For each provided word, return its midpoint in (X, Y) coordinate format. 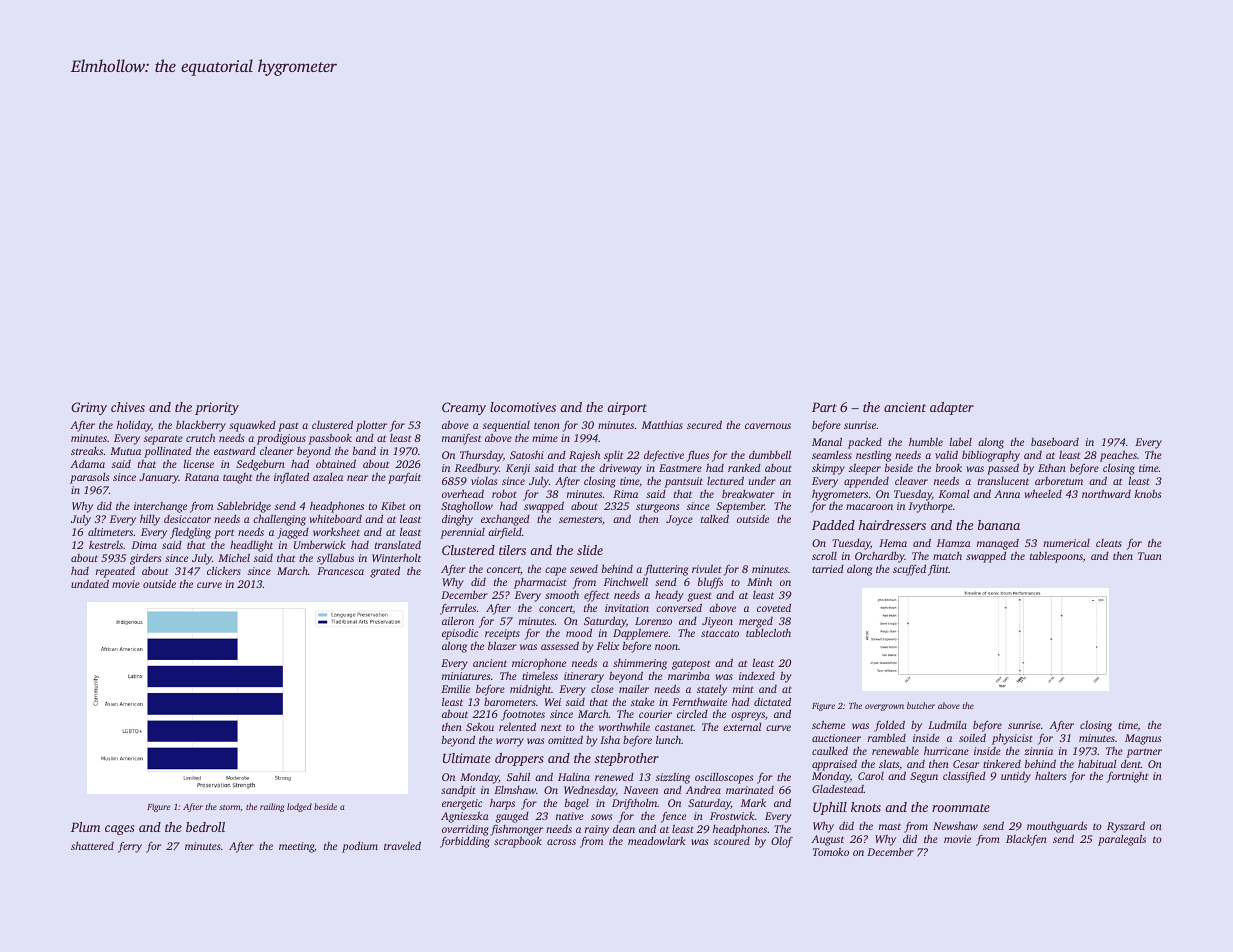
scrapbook (518, 842)
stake (643, 701)
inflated (291, 478)
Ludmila (947, 724)
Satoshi (527, 455)
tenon (547, 426)
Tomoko (831, 852)
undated (90, 583)
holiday (134, 426)
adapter (952, 408)
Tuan (1150, 556)
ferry (130, 847)
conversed (679, 607)
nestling (873, 456)
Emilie (455, 689)
